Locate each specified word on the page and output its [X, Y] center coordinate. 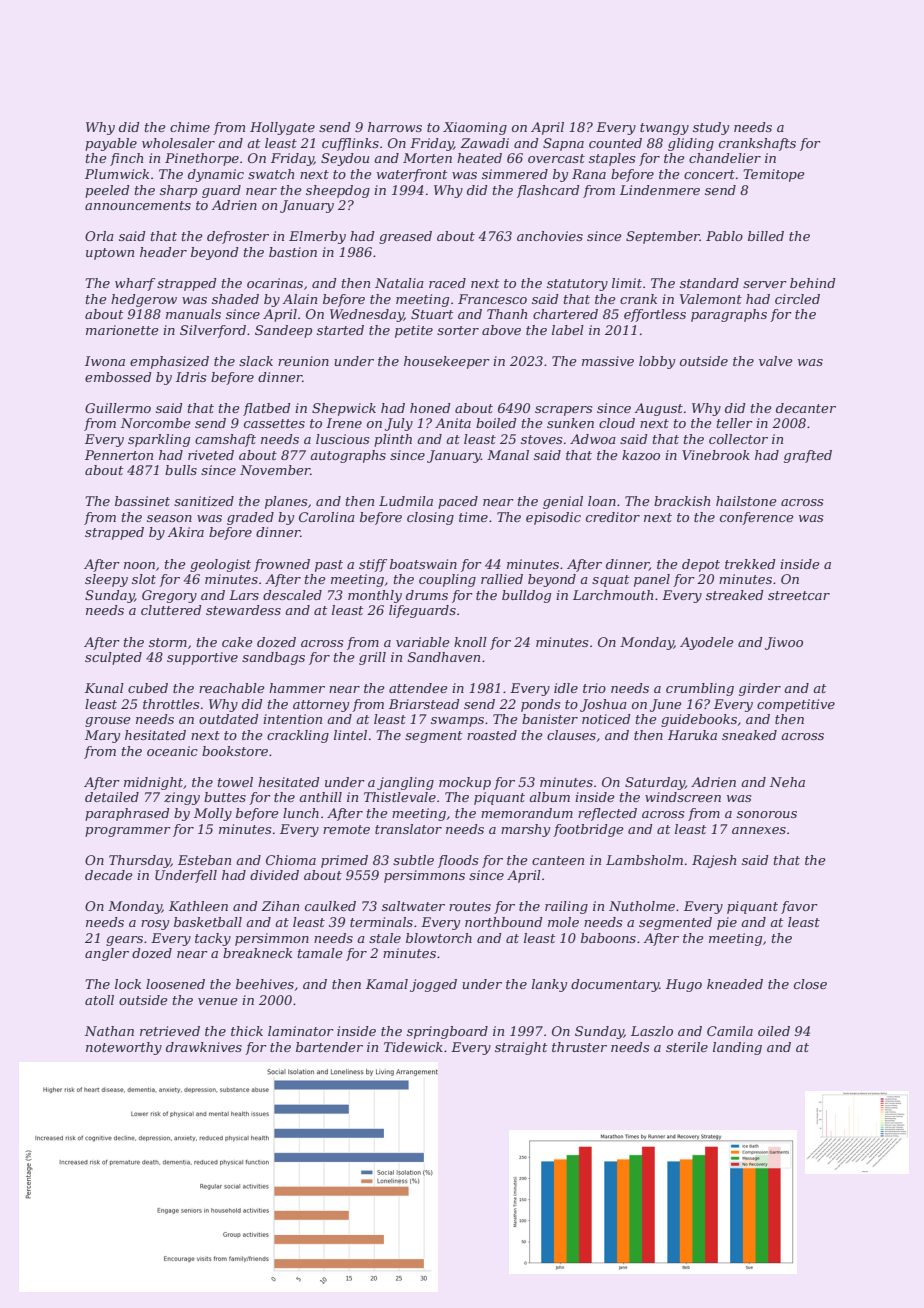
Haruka [692, 735]
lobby [657, 362]
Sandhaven [444, 657]
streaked [735, 595]
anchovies [550, 236]
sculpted [113, 658]
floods [458, 861]
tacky [213, 939]
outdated [229, 719]
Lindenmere [660, 190]
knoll [470, 642]
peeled [107, 191]
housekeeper [447, 362]
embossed [118, 377]
